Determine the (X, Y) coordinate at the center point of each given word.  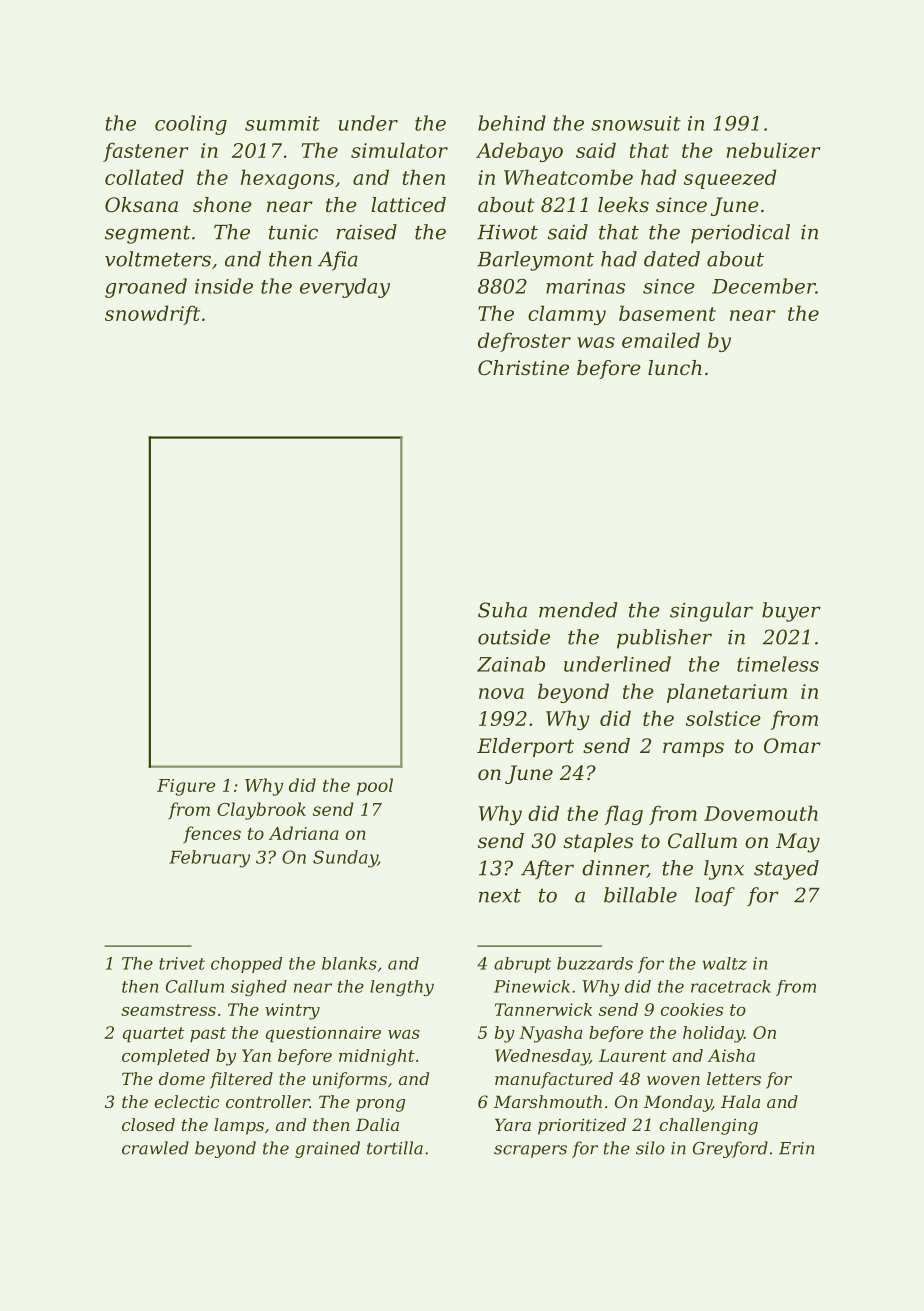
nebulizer (773, 150)
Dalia (377, 1124)
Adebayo (519, 152)
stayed (786, 870)
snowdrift (152, 315)
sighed (259, 988)
